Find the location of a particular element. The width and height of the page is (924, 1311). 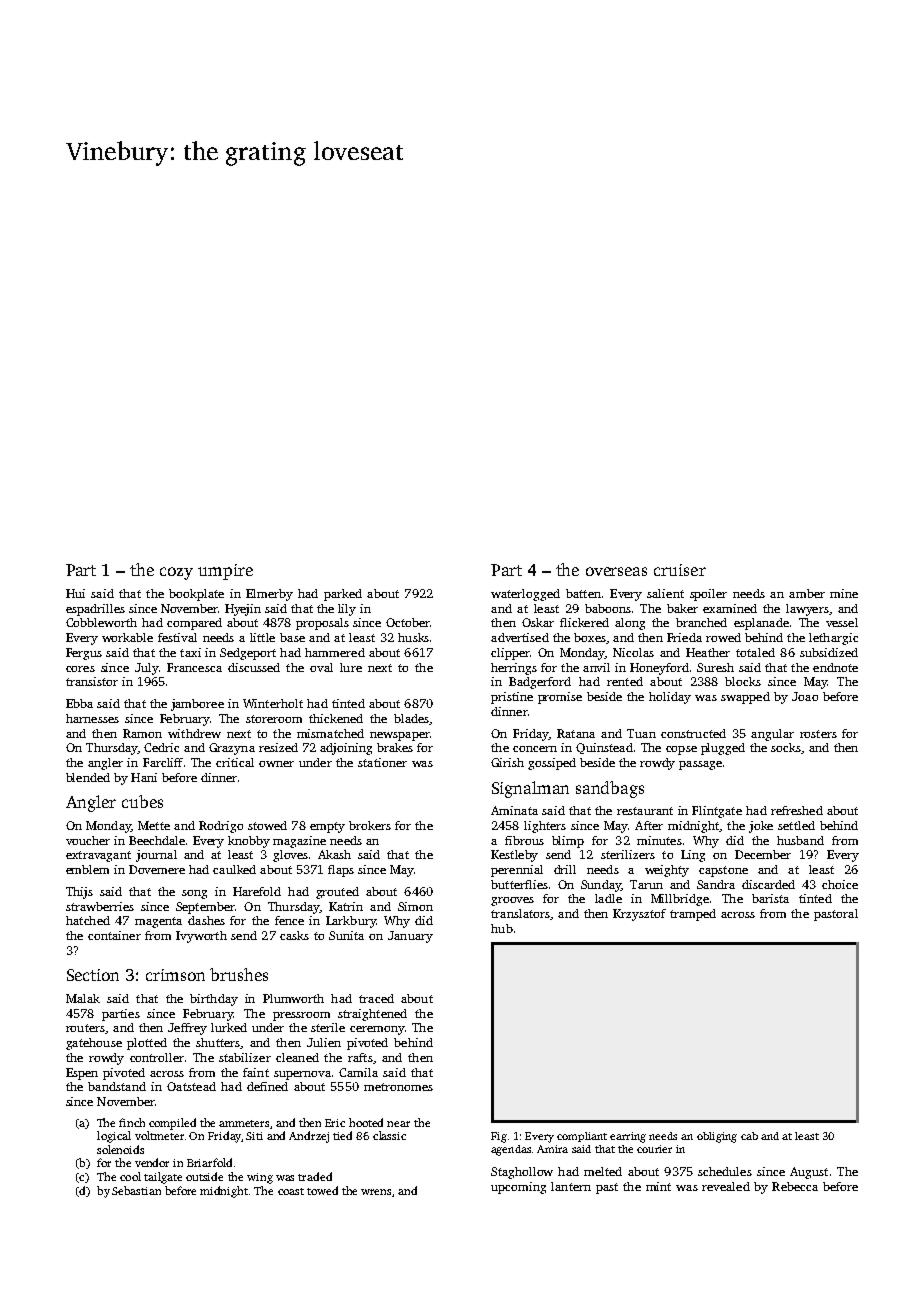

blimp is located at coordinates (568, 842).
